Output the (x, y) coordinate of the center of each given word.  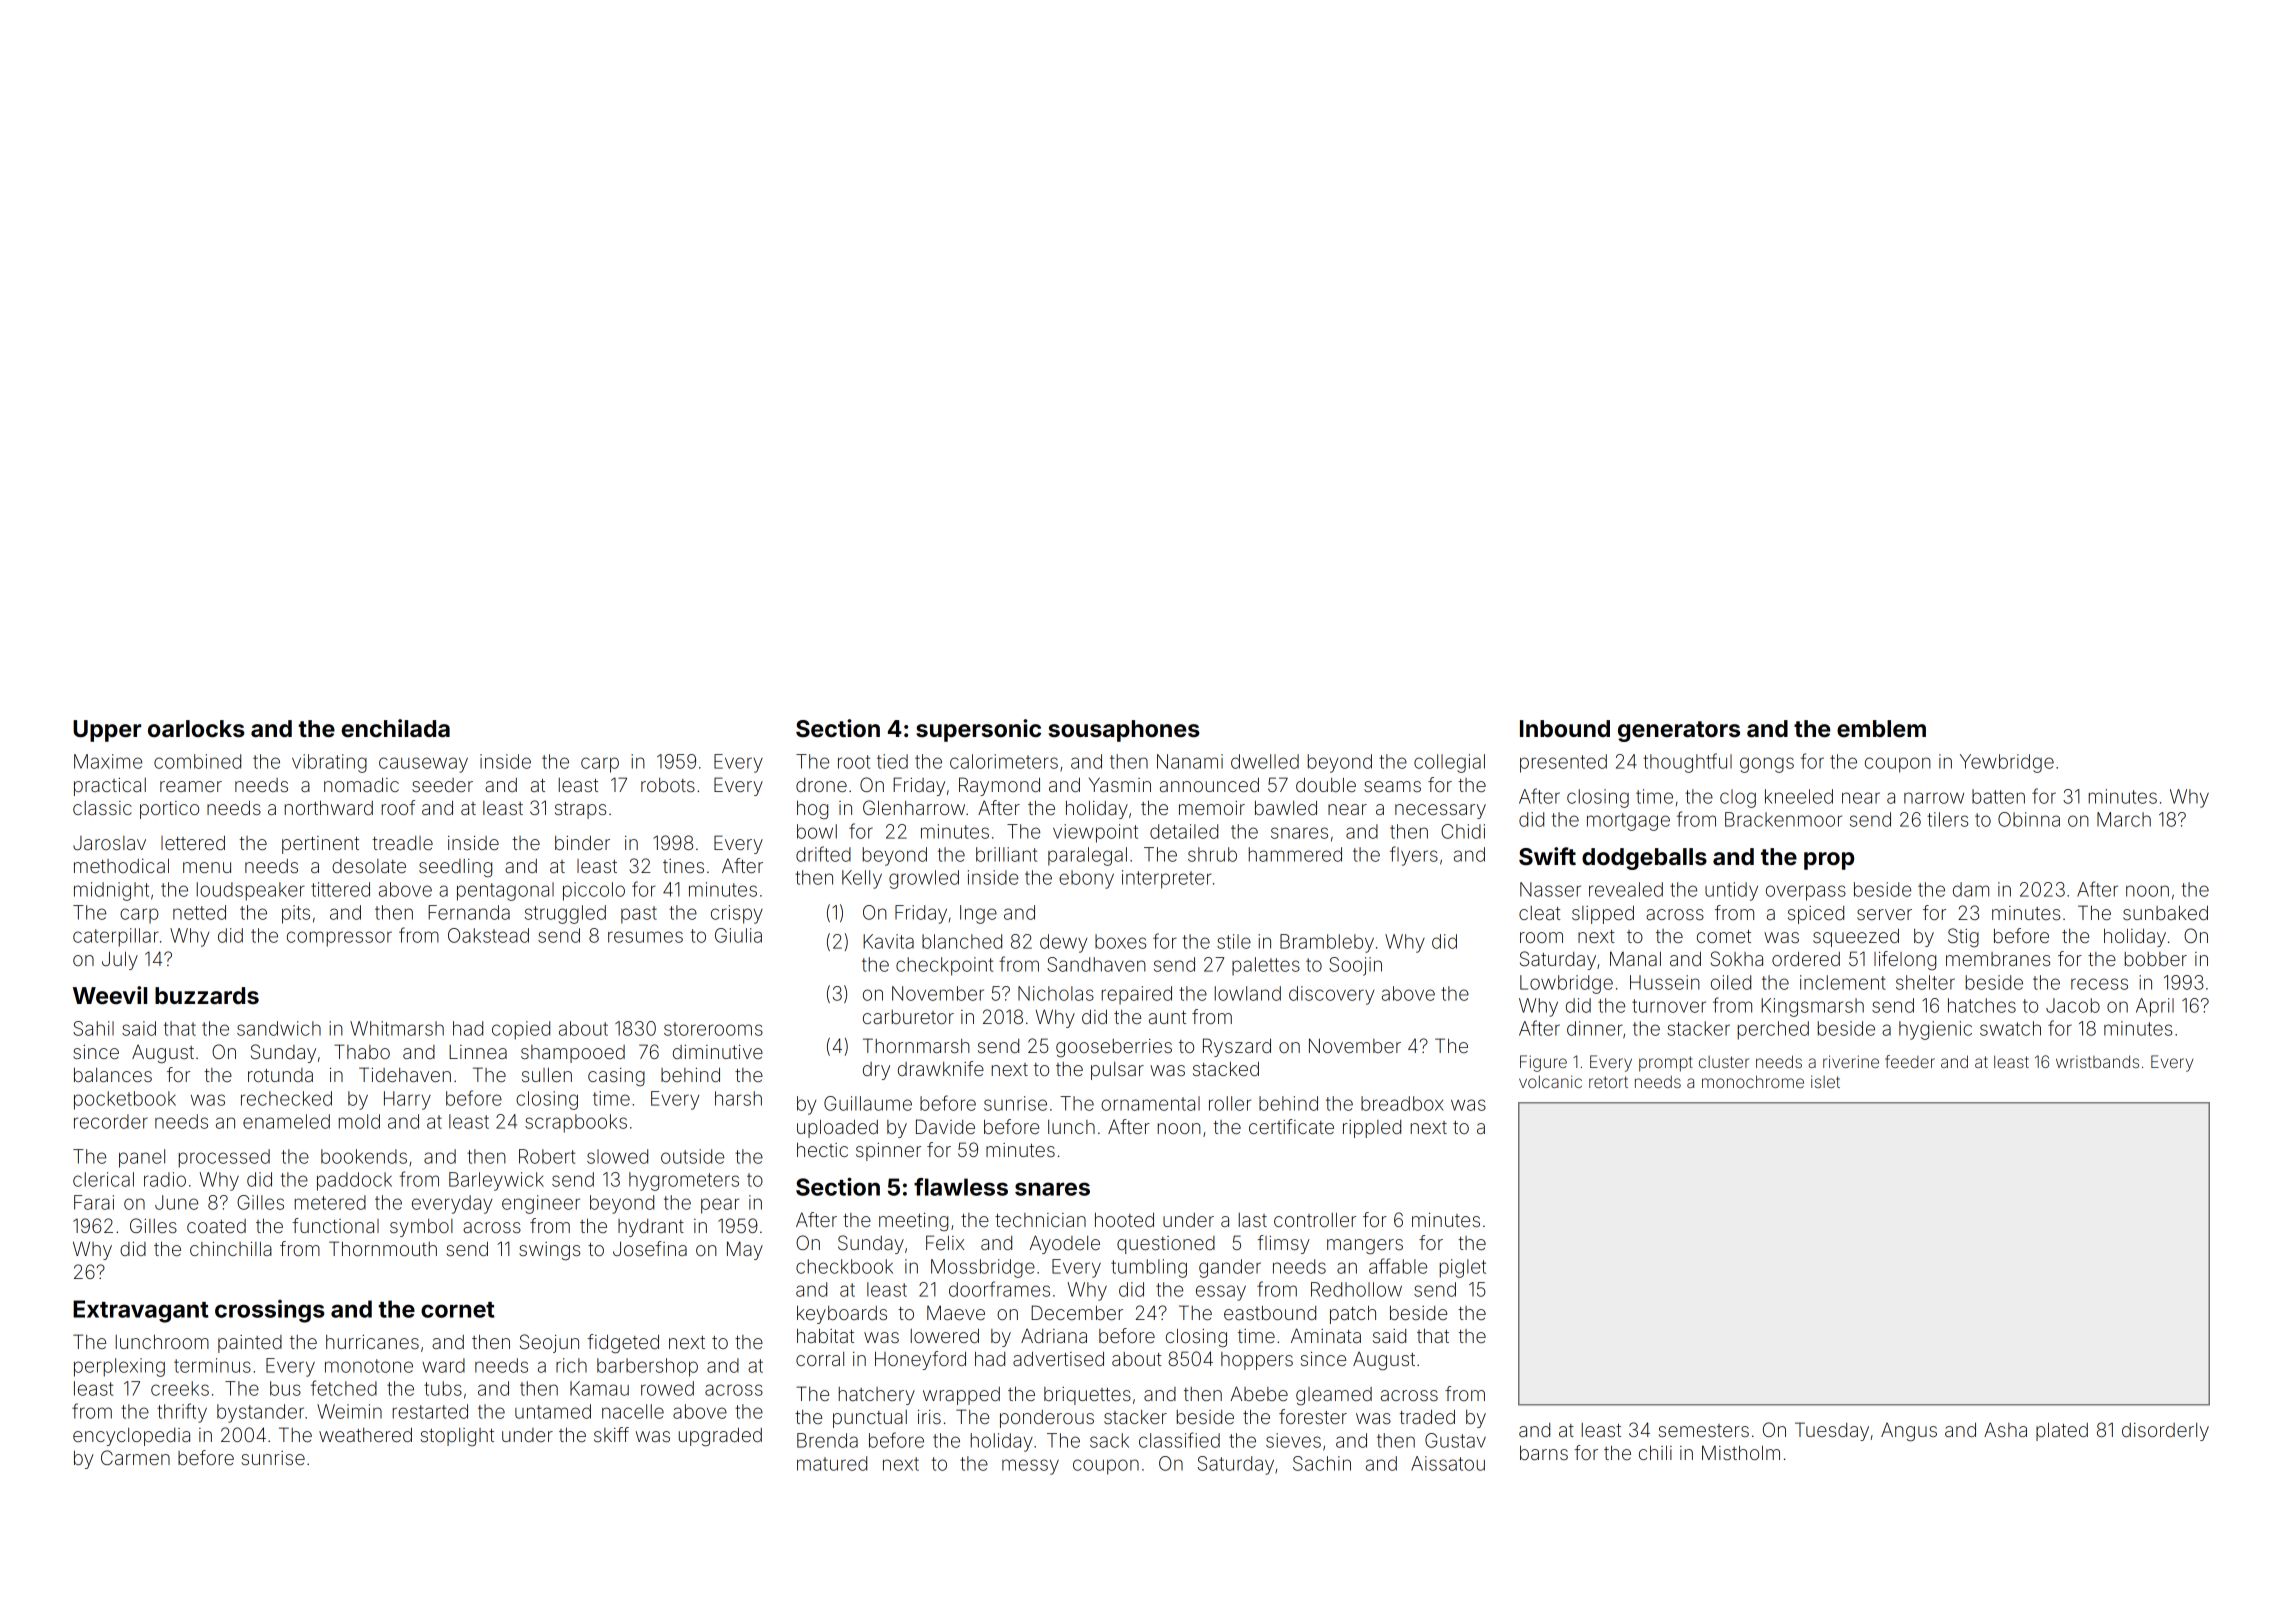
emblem (1881, 729)
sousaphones (1124, 731)
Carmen (135, 1457)
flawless (961, 1187)
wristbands (2097, 1061)
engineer (541, 1204)
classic (102, 808)
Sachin (1322, 1463)
